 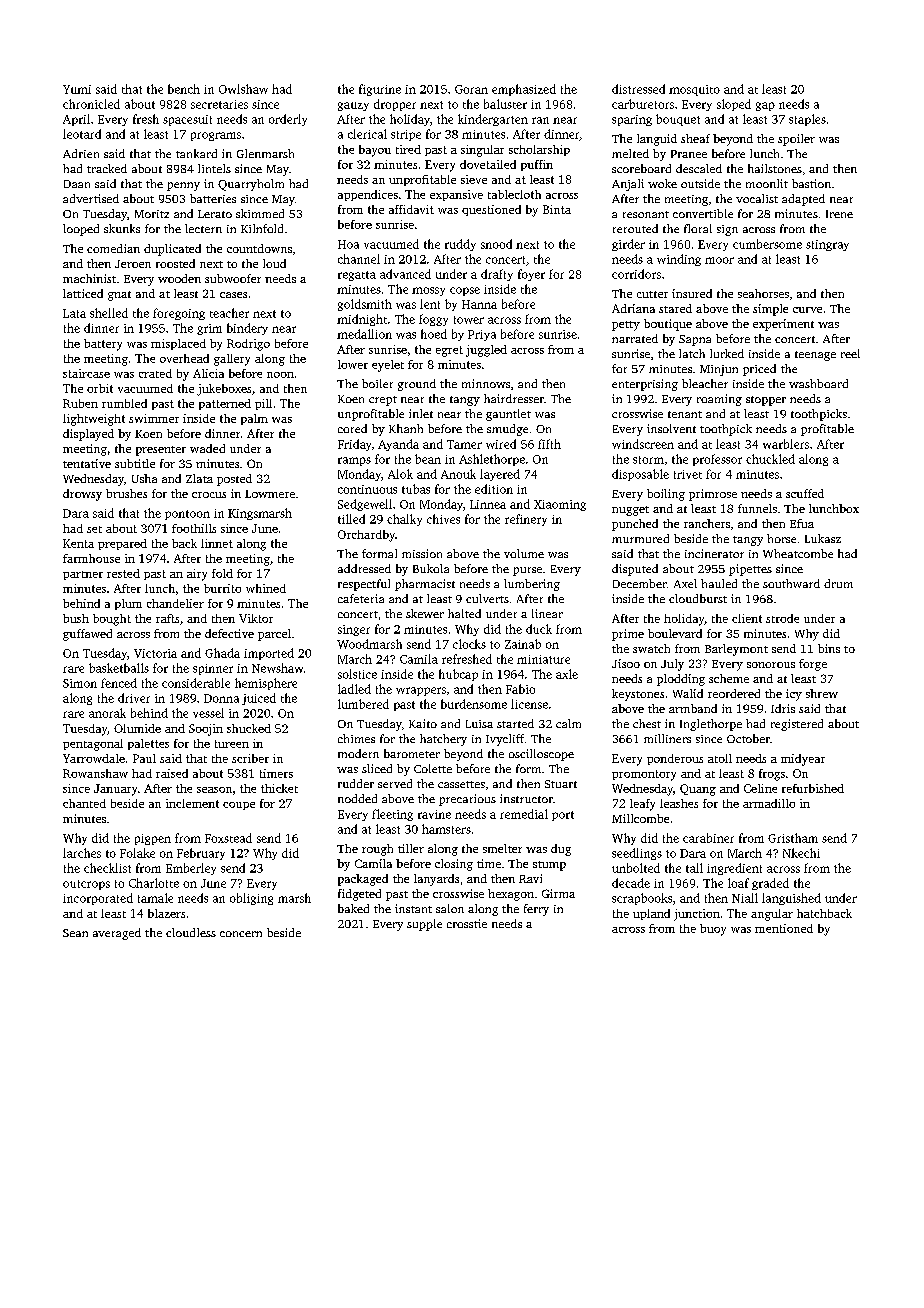 I want to click on served, so click(x=395, y=783).
